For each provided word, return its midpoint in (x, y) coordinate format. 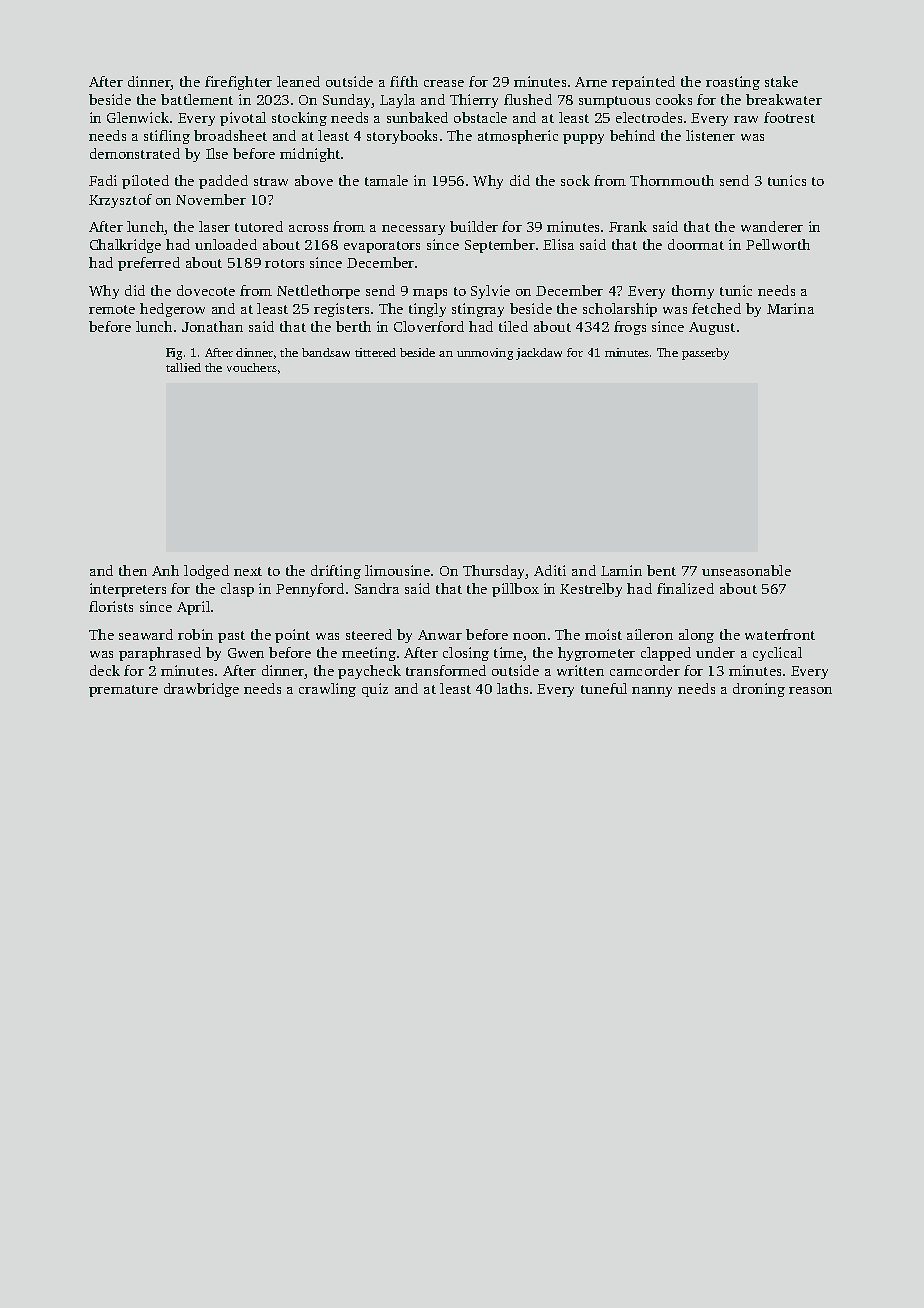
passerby (705, 354)
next (248, 571)
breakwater (784, 99)
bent (661, 570)
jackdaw (539, 354)
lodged (206, 572)
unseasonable (746, 570)
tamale (386, 180)
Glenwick (138, 117)
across (308, 228)
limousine (397, 570)
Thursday (494, 572)
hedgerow (172, 310)
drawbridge (201, 690)
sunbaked (417, 117)
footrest (789, 117)
